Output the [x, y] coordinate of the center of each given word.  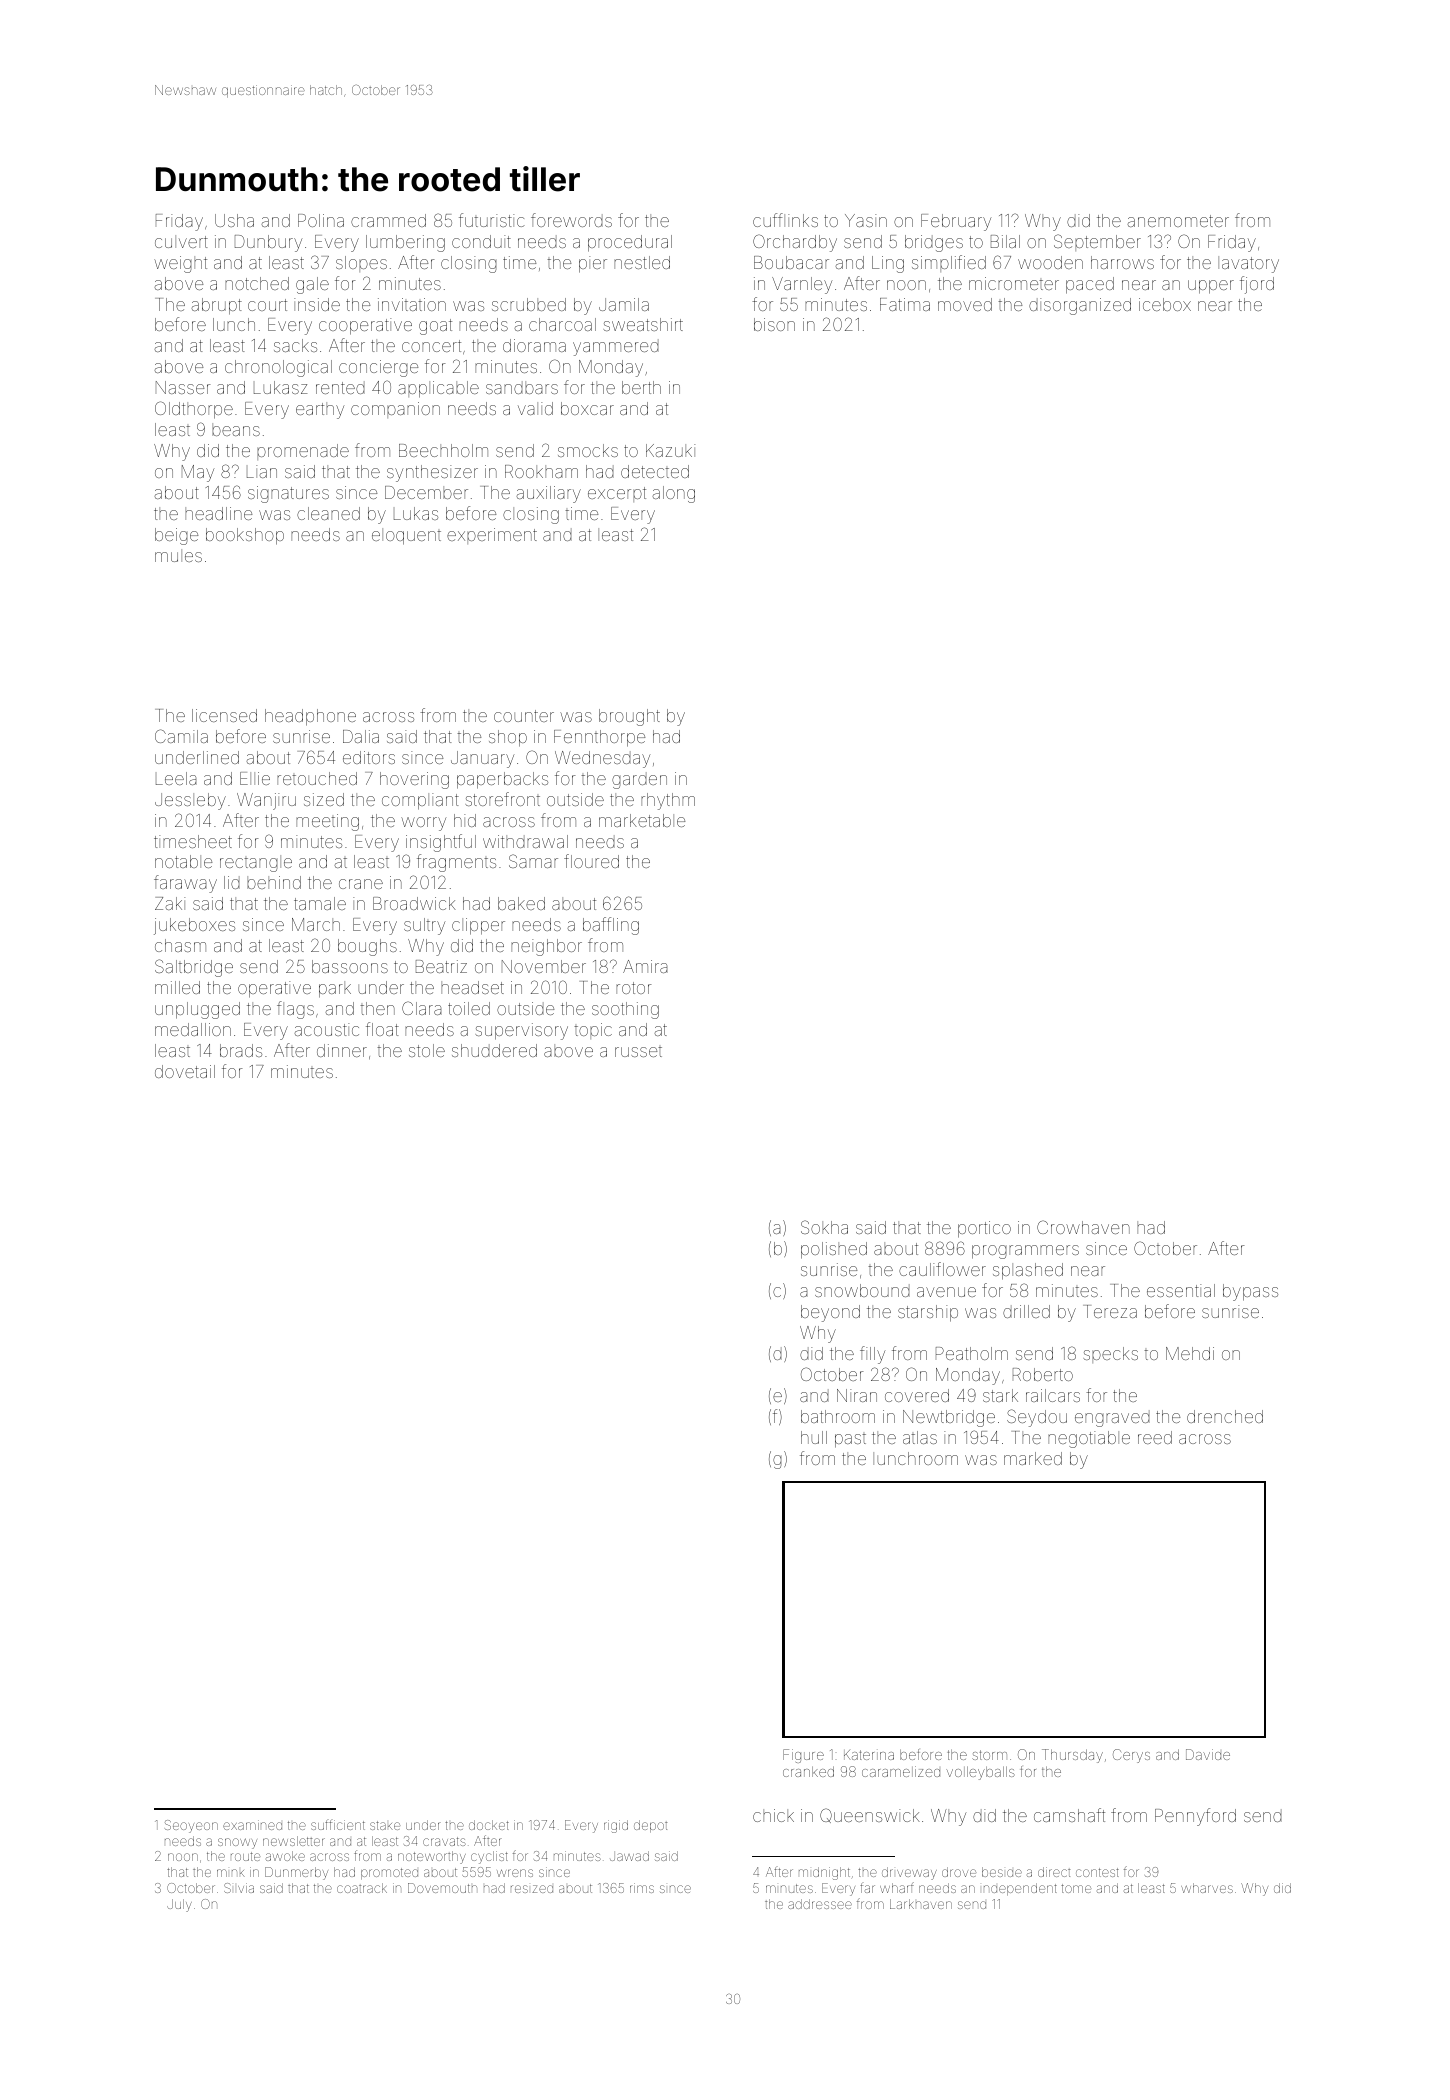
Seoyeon [191, 1826]
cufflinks [785, 220]
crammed [388, 220]
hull [814, 1437]
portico [984, 1229]
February [956, 222]
